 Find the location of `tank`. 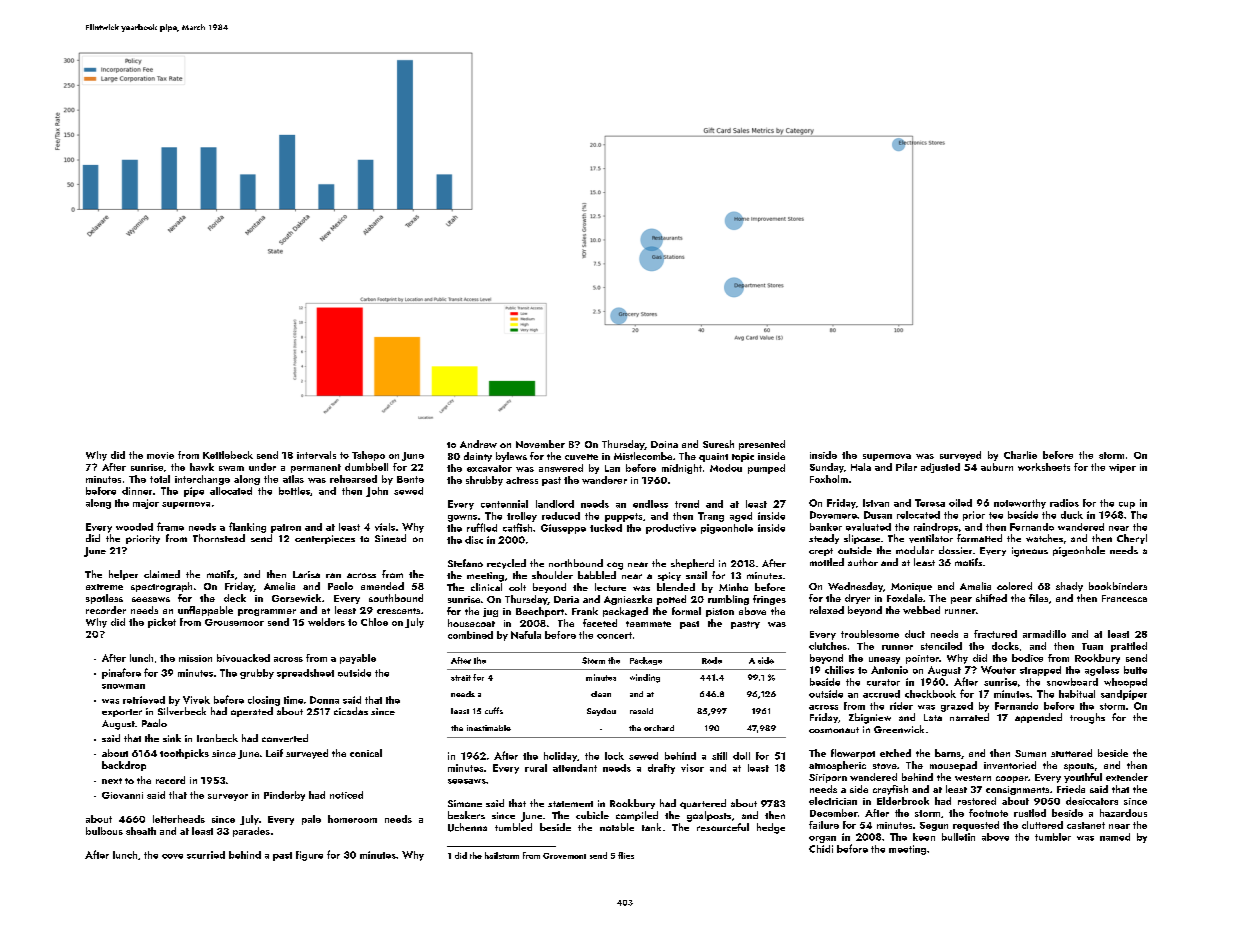

tank is located at coordinates (651, 827).
